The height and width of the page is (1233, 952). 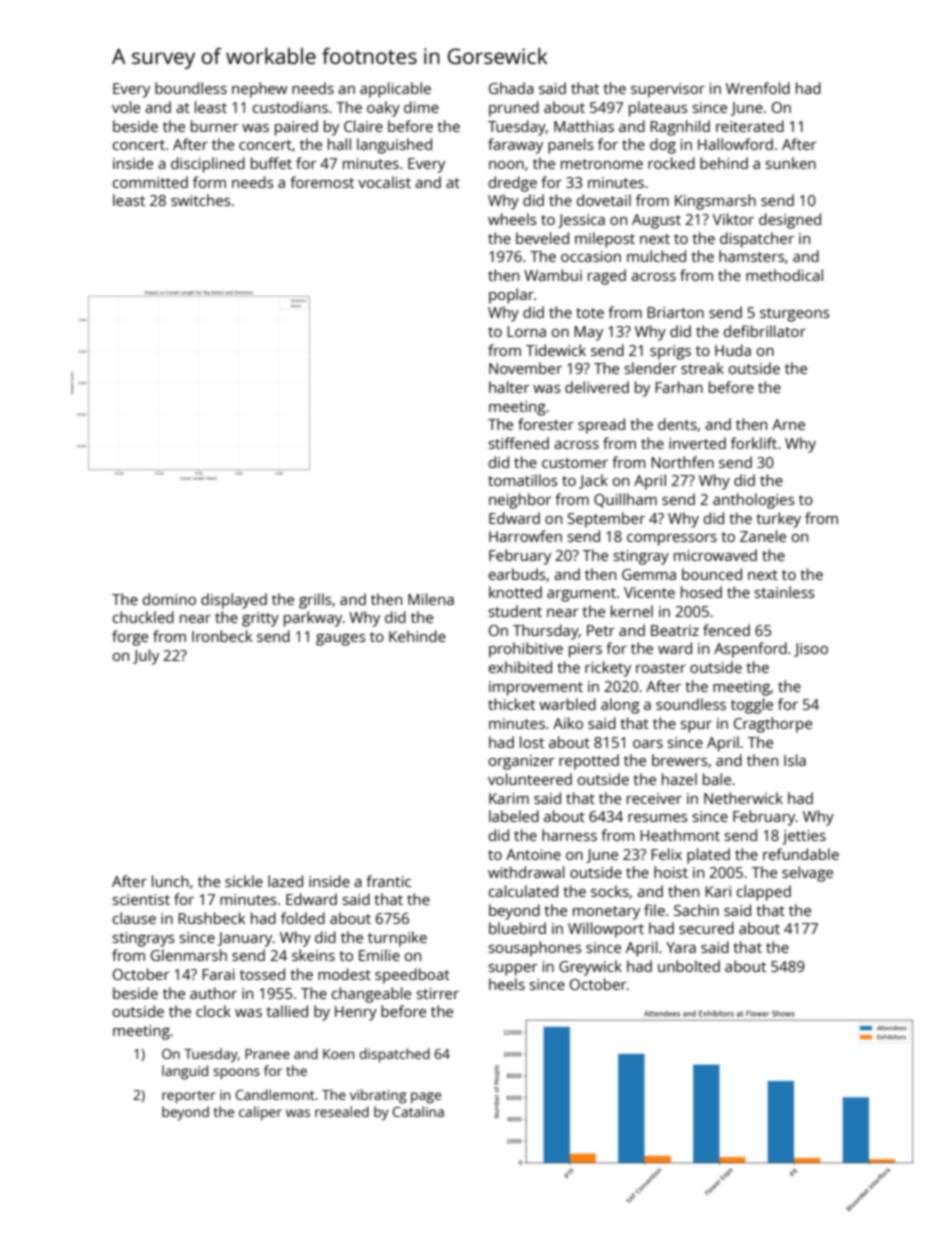 What do you see at coordinates (575, 463) in the page?
I see `customer` at bounding box center [575, 463].
